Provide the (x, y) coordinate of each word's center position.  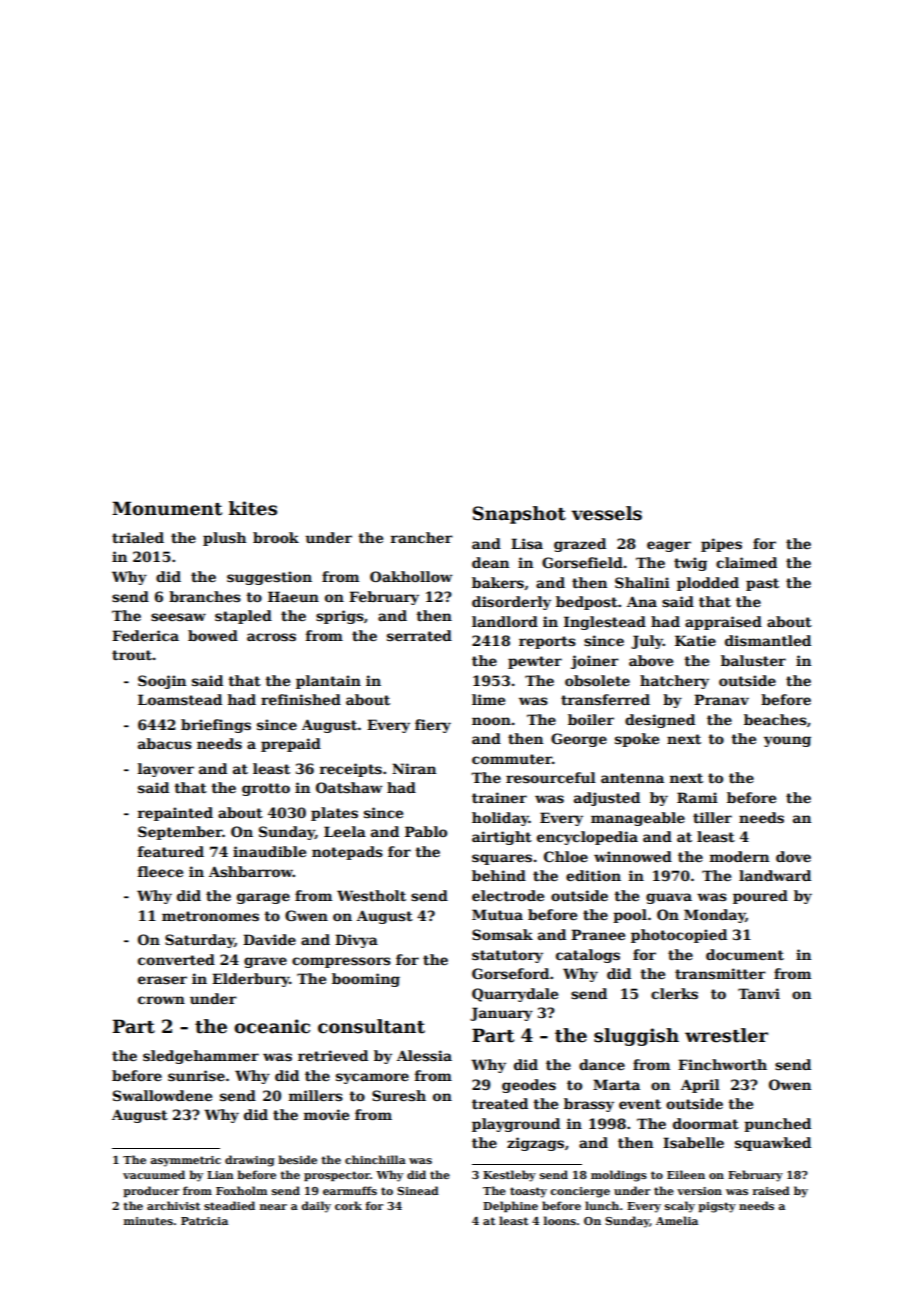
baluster (753, 660)
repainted (175, 814)
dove (793, 856)
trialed (138, 537)
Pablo (426, 831)
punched (777, 1125)
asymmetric (185, 1161)
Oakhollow (411, 576)
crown (161, 1000)
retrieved (333, 1055)
